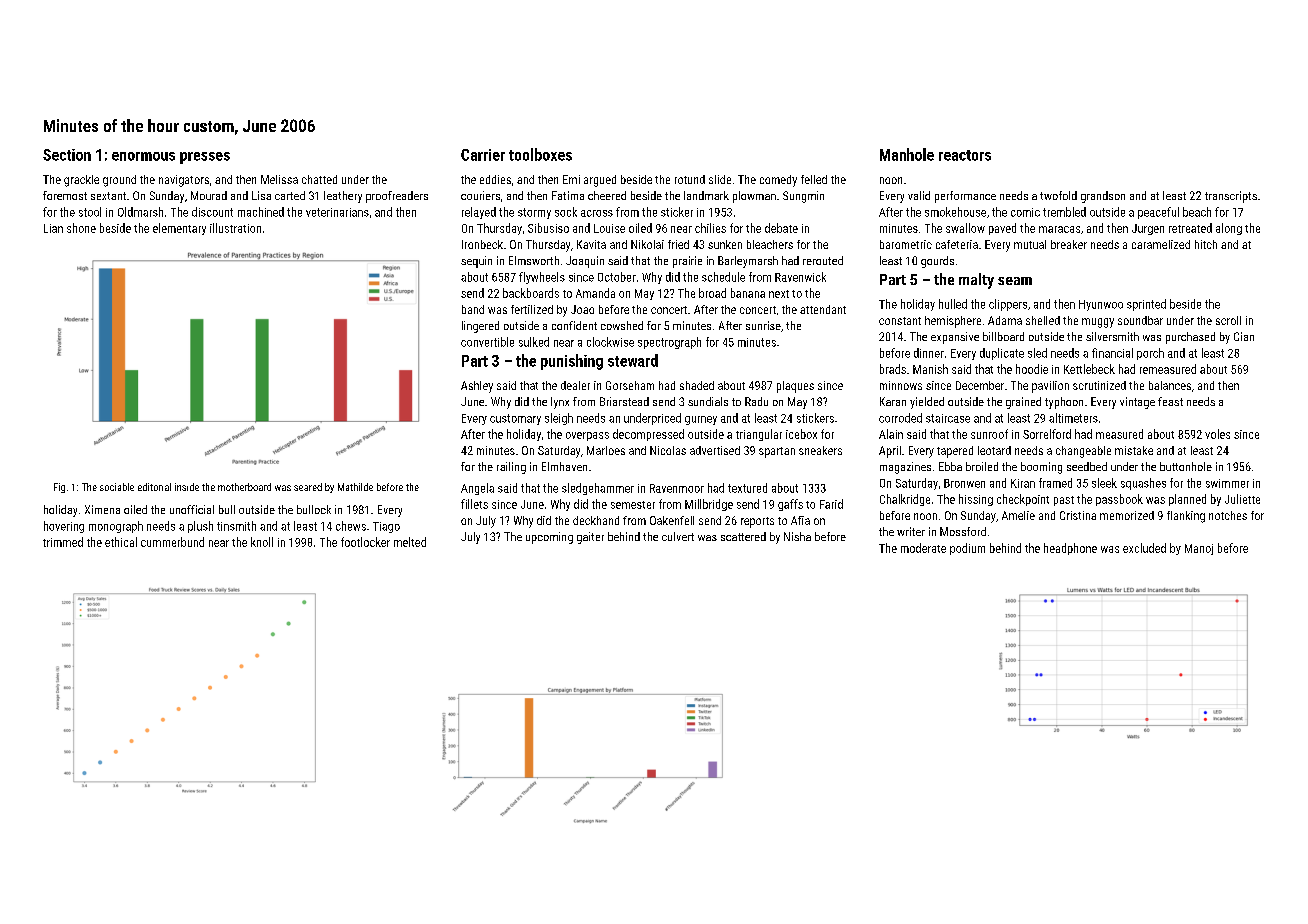 This page has height=924, width=1308. Describe the element at coordinates (965, 155) in the page. I see `reactors` at that location.
